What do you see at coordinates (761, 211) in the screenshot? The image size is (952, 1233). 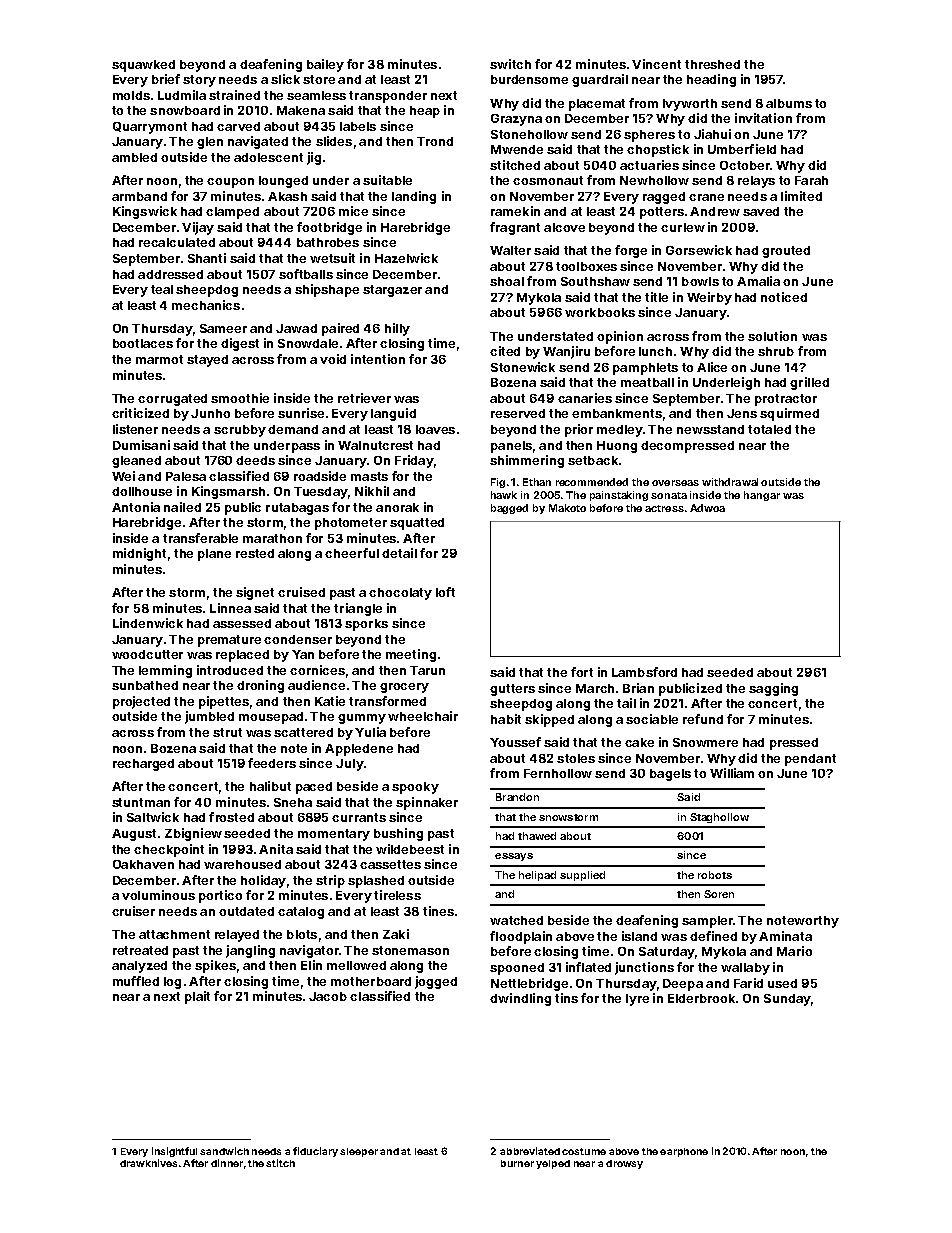 I see `saved` at bounding box center [761, 211].
